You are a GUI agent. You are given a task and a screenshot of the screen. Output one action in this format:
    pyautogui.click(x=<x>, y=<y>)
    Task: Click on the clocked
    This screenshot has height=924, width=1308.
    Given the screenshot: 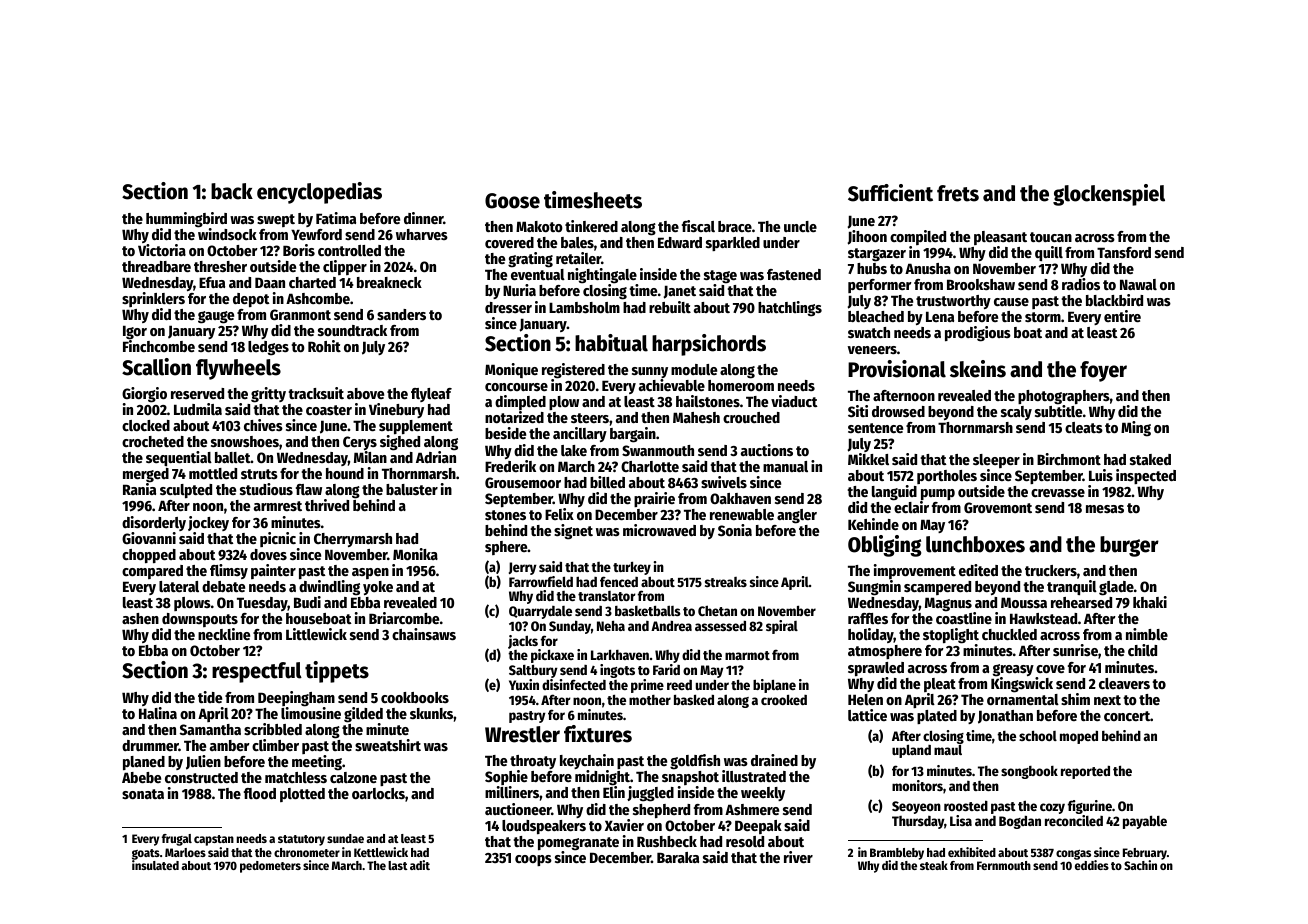 What is the action you would take?
    pyautogui.click(x=146, y=425)
